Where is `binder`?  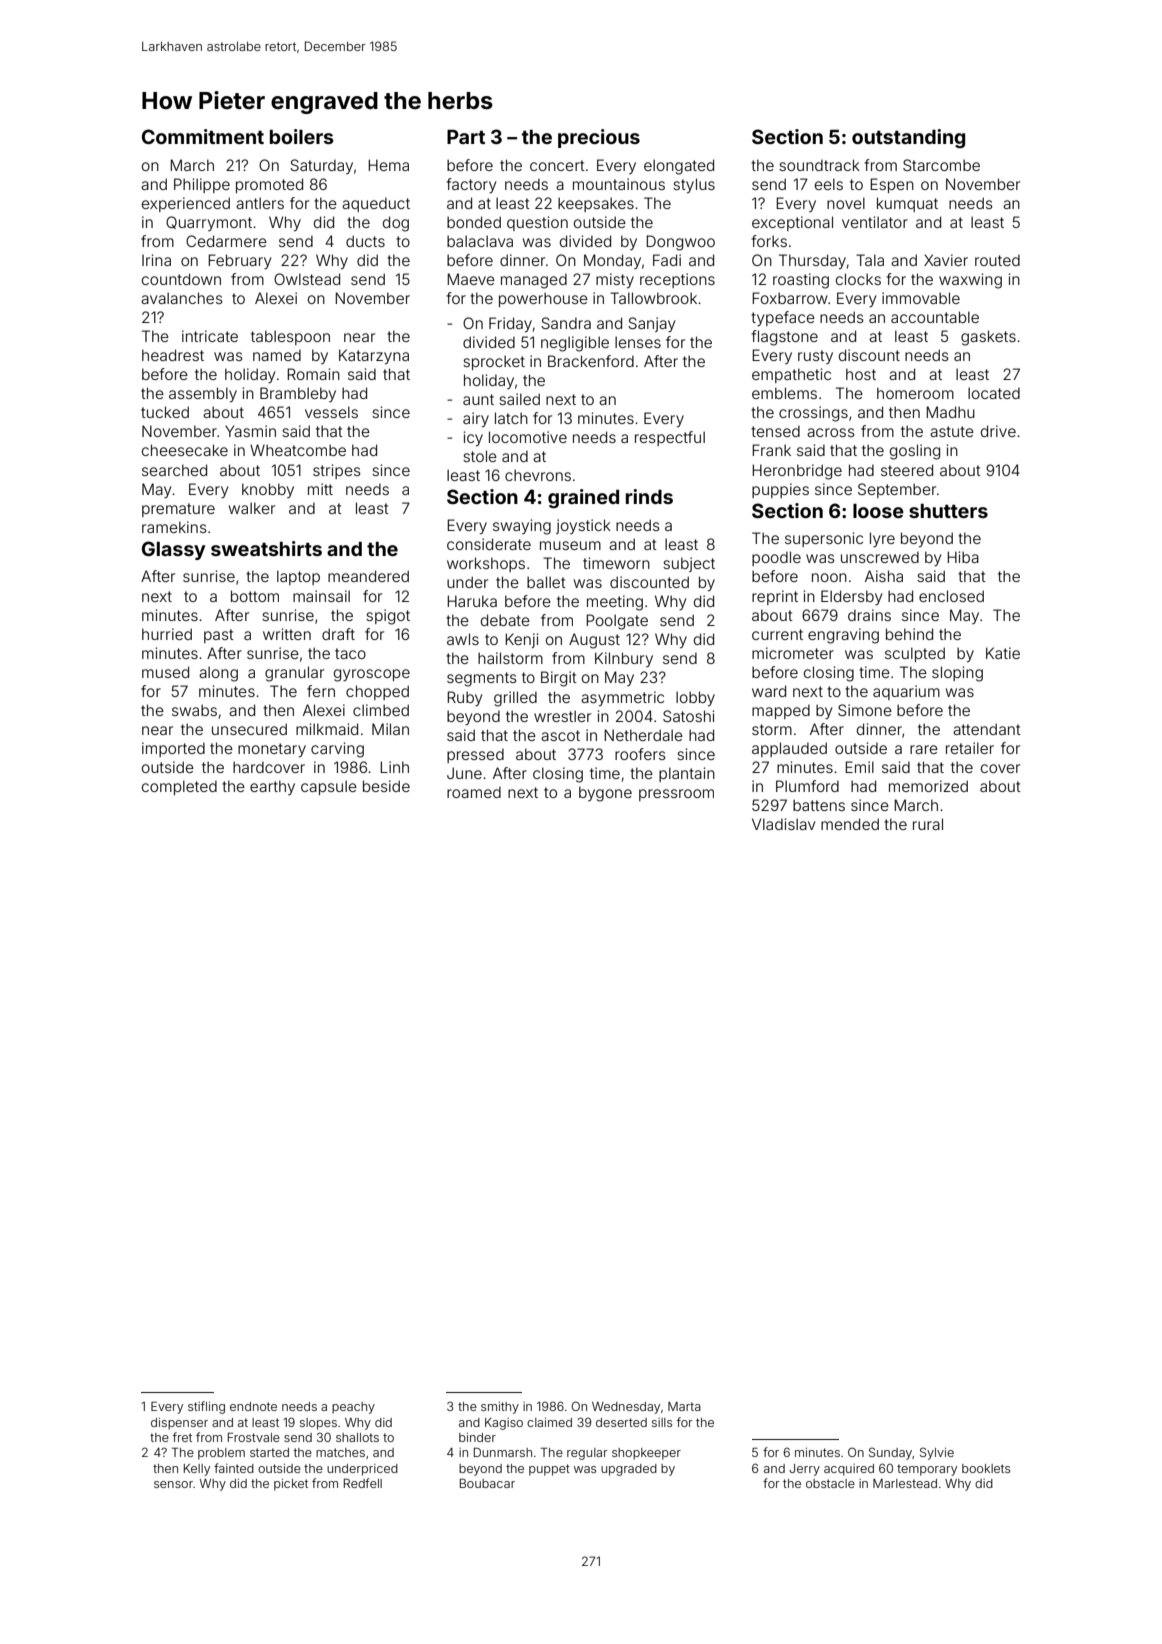 binder is located at coordinates (477, 1437).
